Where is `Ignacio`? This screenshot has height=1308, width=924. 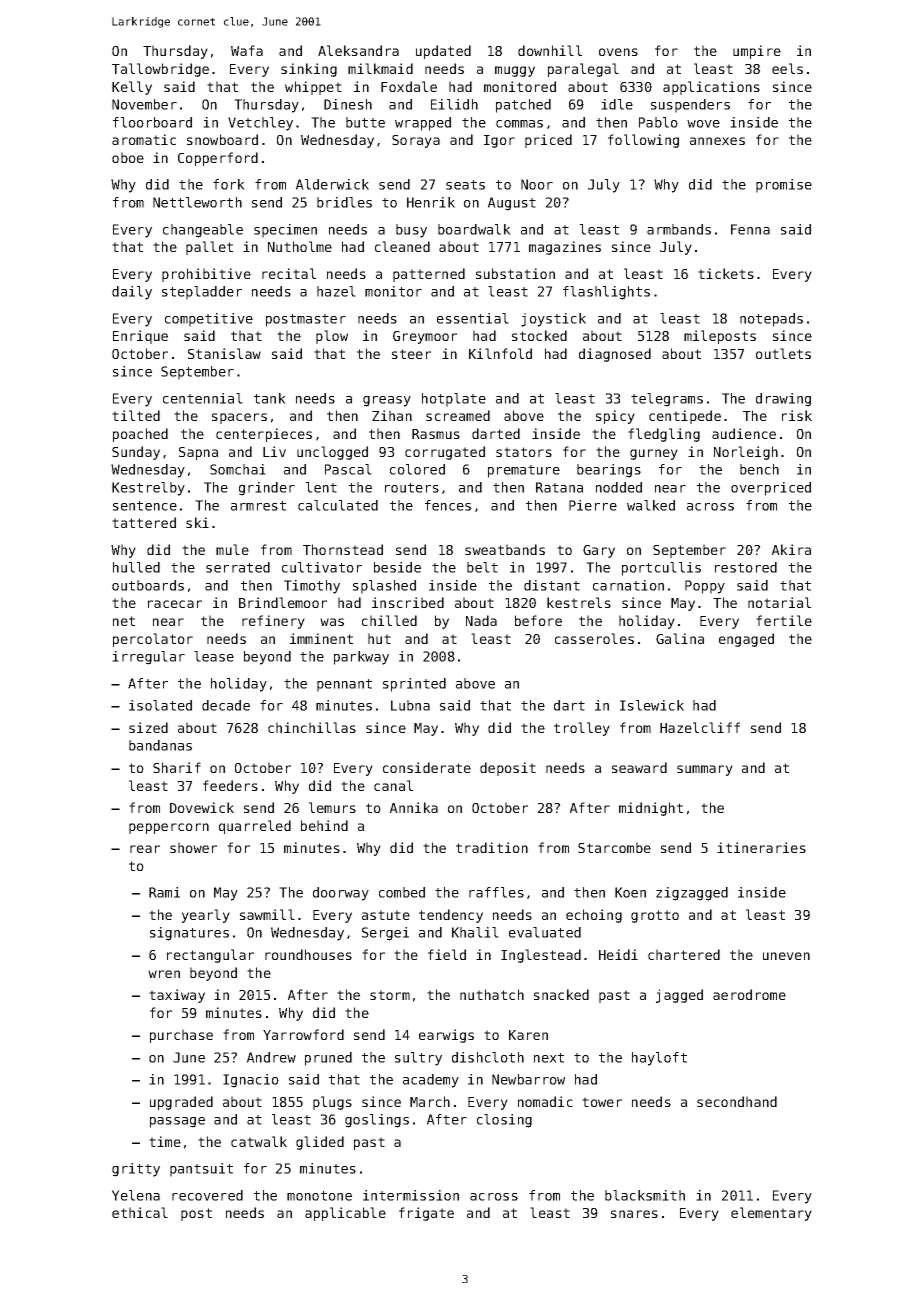 Ignacio is located at coordinates (251, 1081).
